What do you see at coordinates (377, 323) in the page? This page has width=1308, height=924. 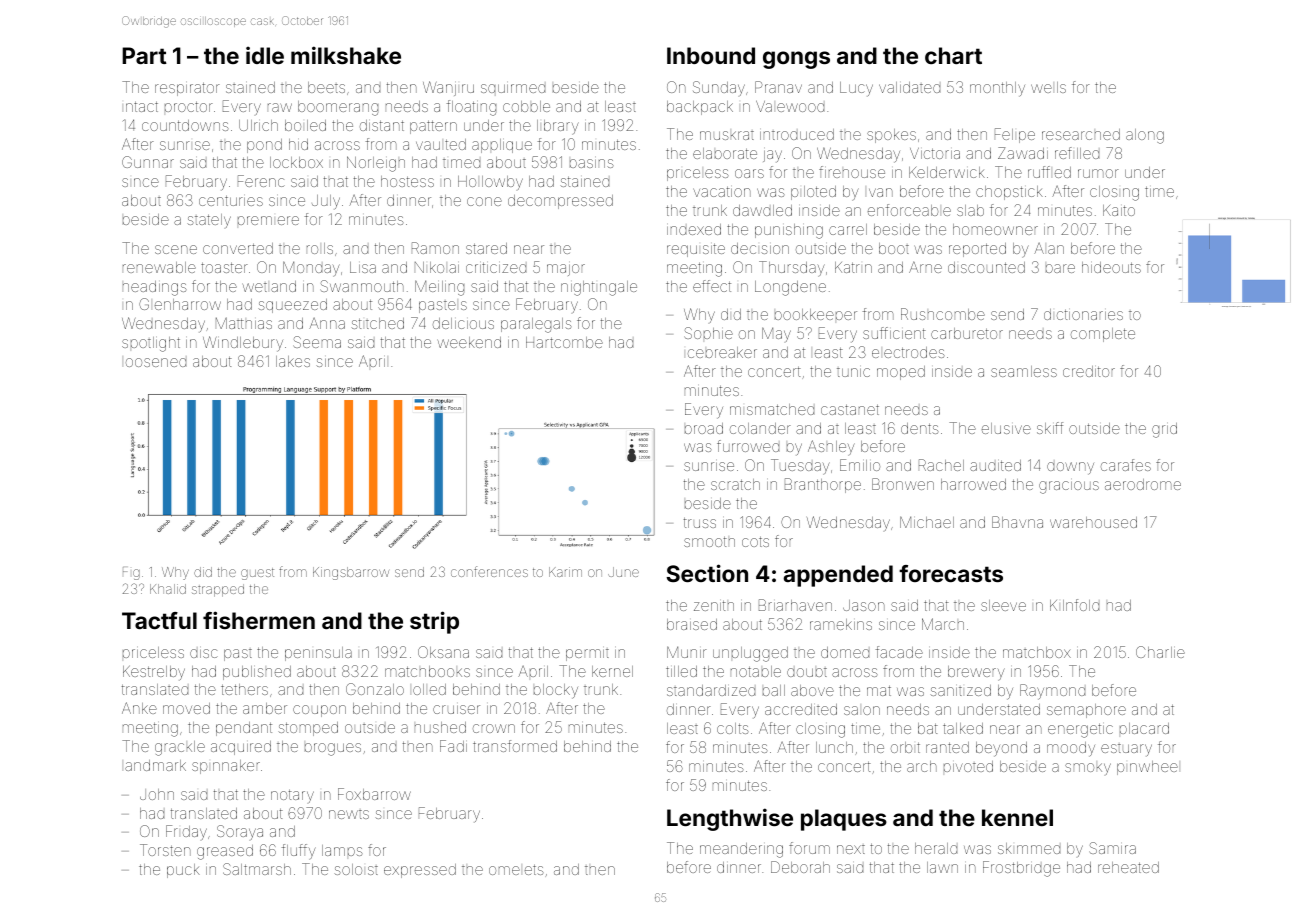 I see `stitched` at bounding box center [377, 323].
